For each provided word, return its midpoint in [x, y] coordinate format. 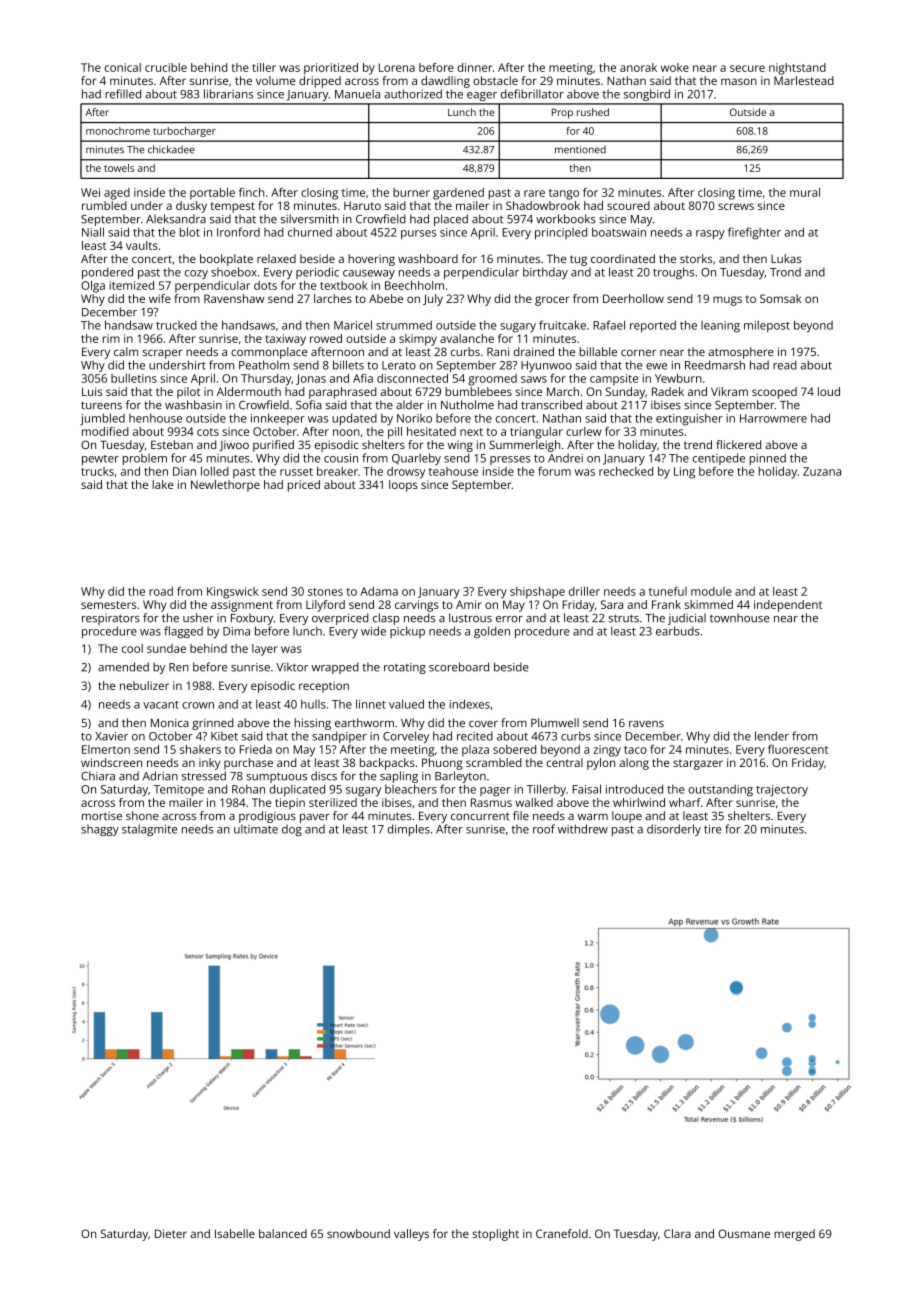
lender [772, 736]
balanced [283, 1233]
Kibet [224, 736]
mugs [727, 301]
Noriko [414, 418]
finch [252, 192]
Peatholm [264, 365]
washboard [428, 258]
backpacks [387, 764]
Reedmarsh [715, 365]
